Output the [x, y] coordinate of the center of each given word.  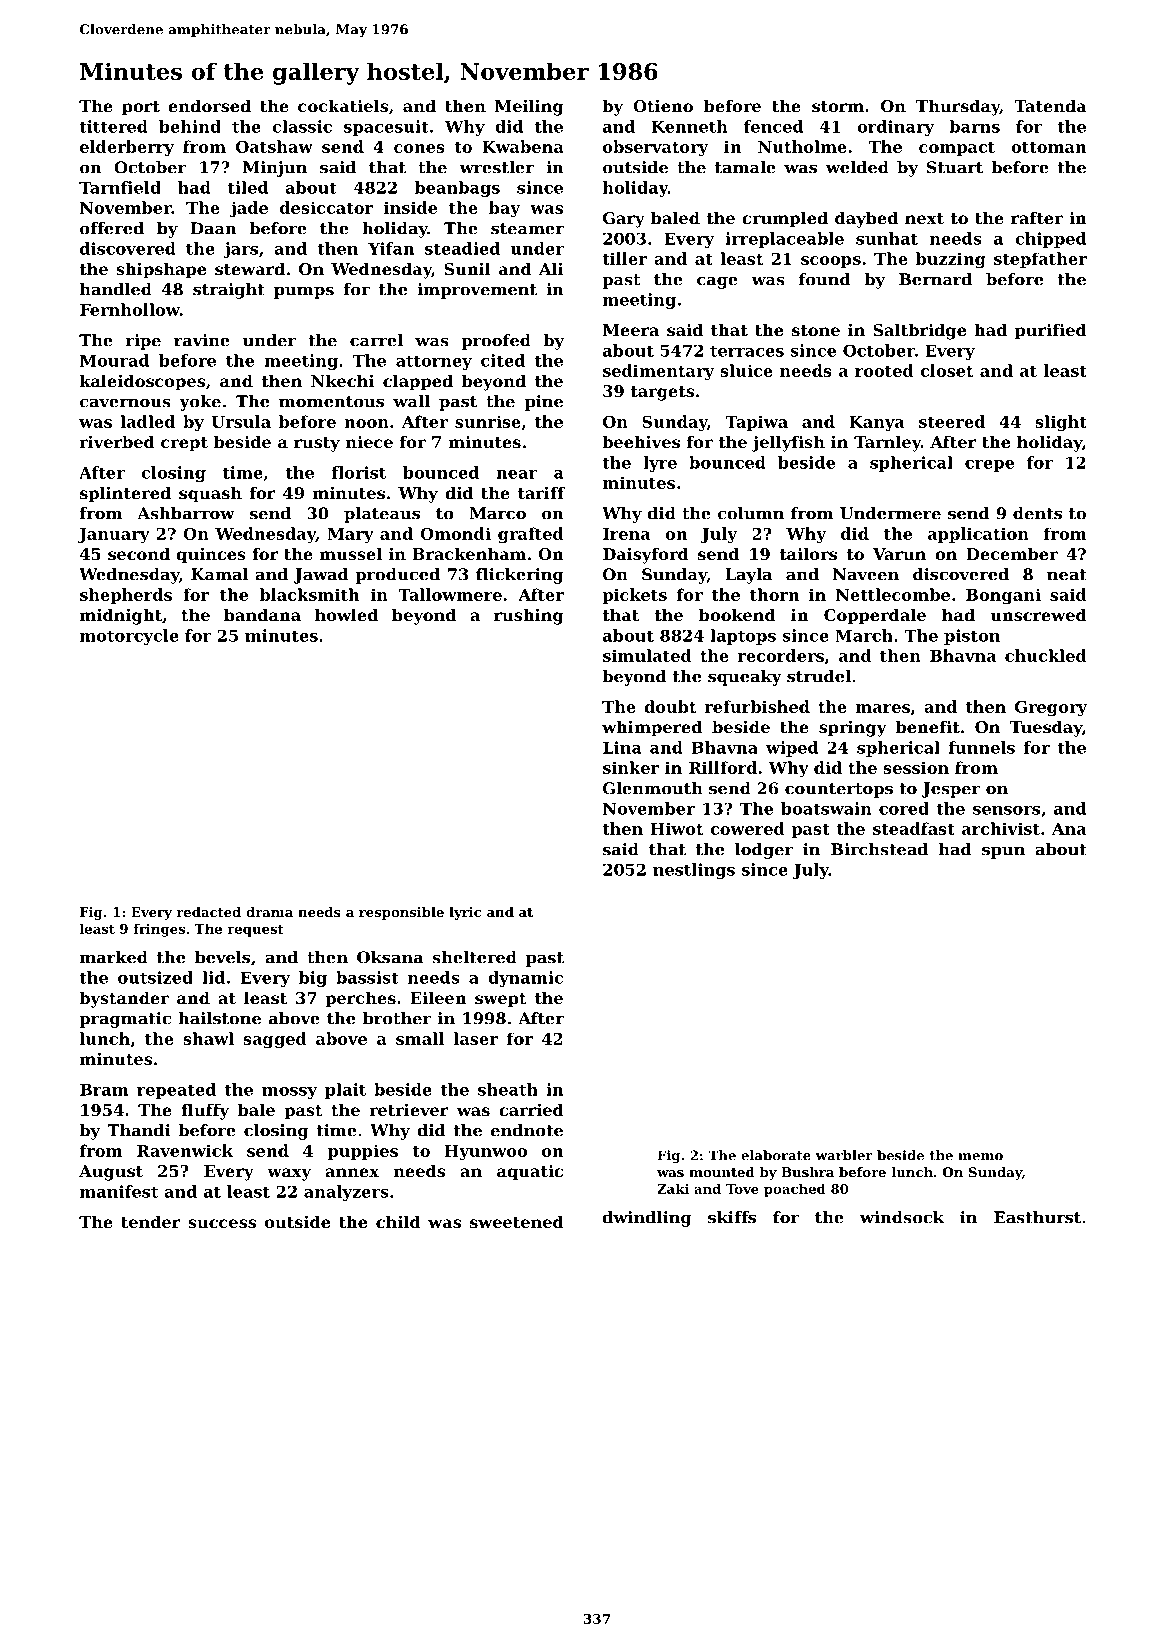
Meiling [529, 107]
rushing [528, 616]
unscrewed [1038, 614]
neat [1067, 575]
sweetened [517, 1221]
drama [269, 912]
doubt [670, 706]
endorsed [209, 105]
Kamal [219, 574]
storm [838, 106]
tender [151, 1221]
